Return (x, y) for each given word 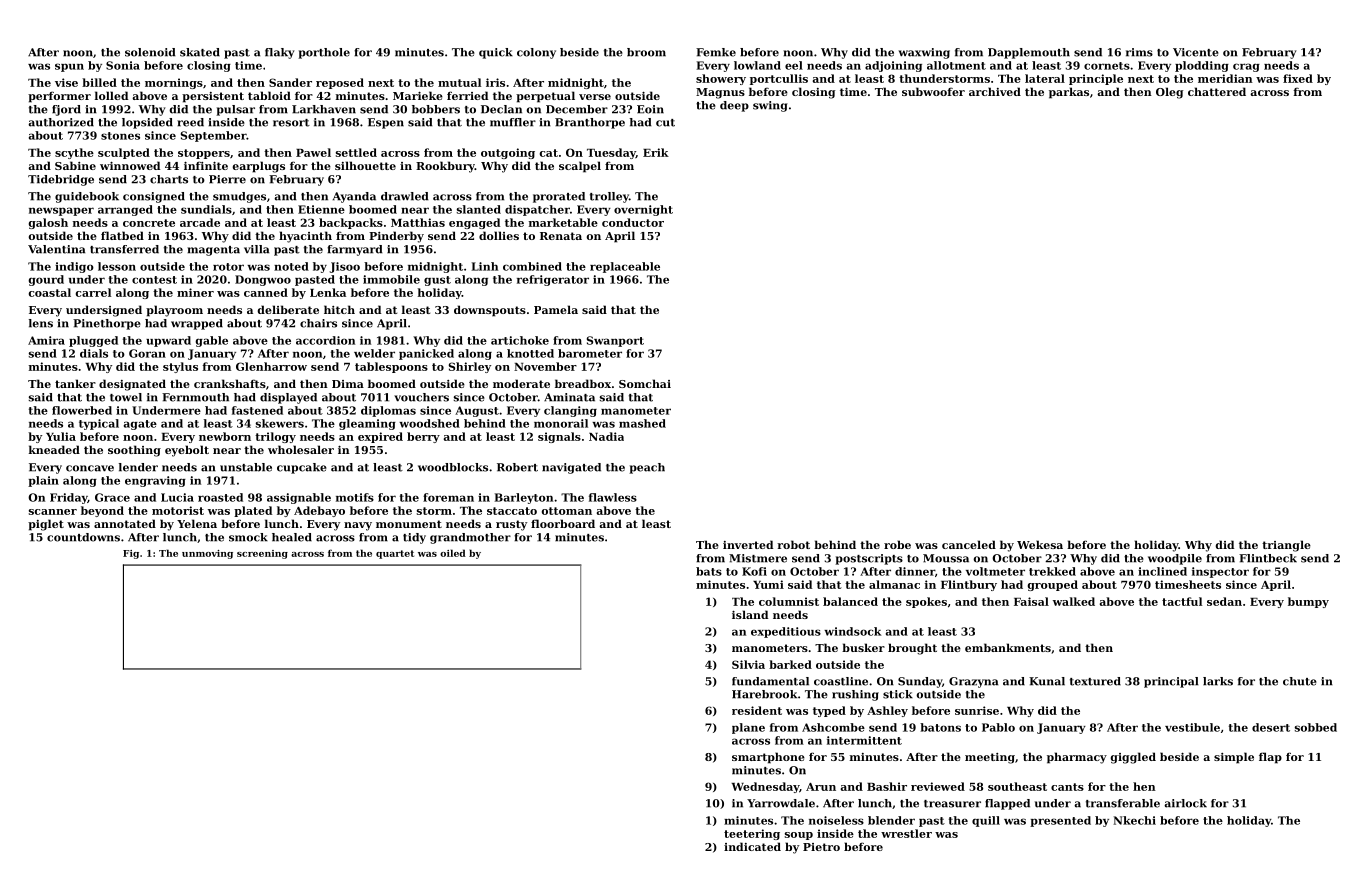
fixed (1298, 78)
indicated (752, 846)
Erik (656, 152)
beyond (102, 511)
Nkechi (1134, 820)
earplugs (259, 167)
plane (748, 728)
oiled (453, 553)
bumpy (1308, 602)
